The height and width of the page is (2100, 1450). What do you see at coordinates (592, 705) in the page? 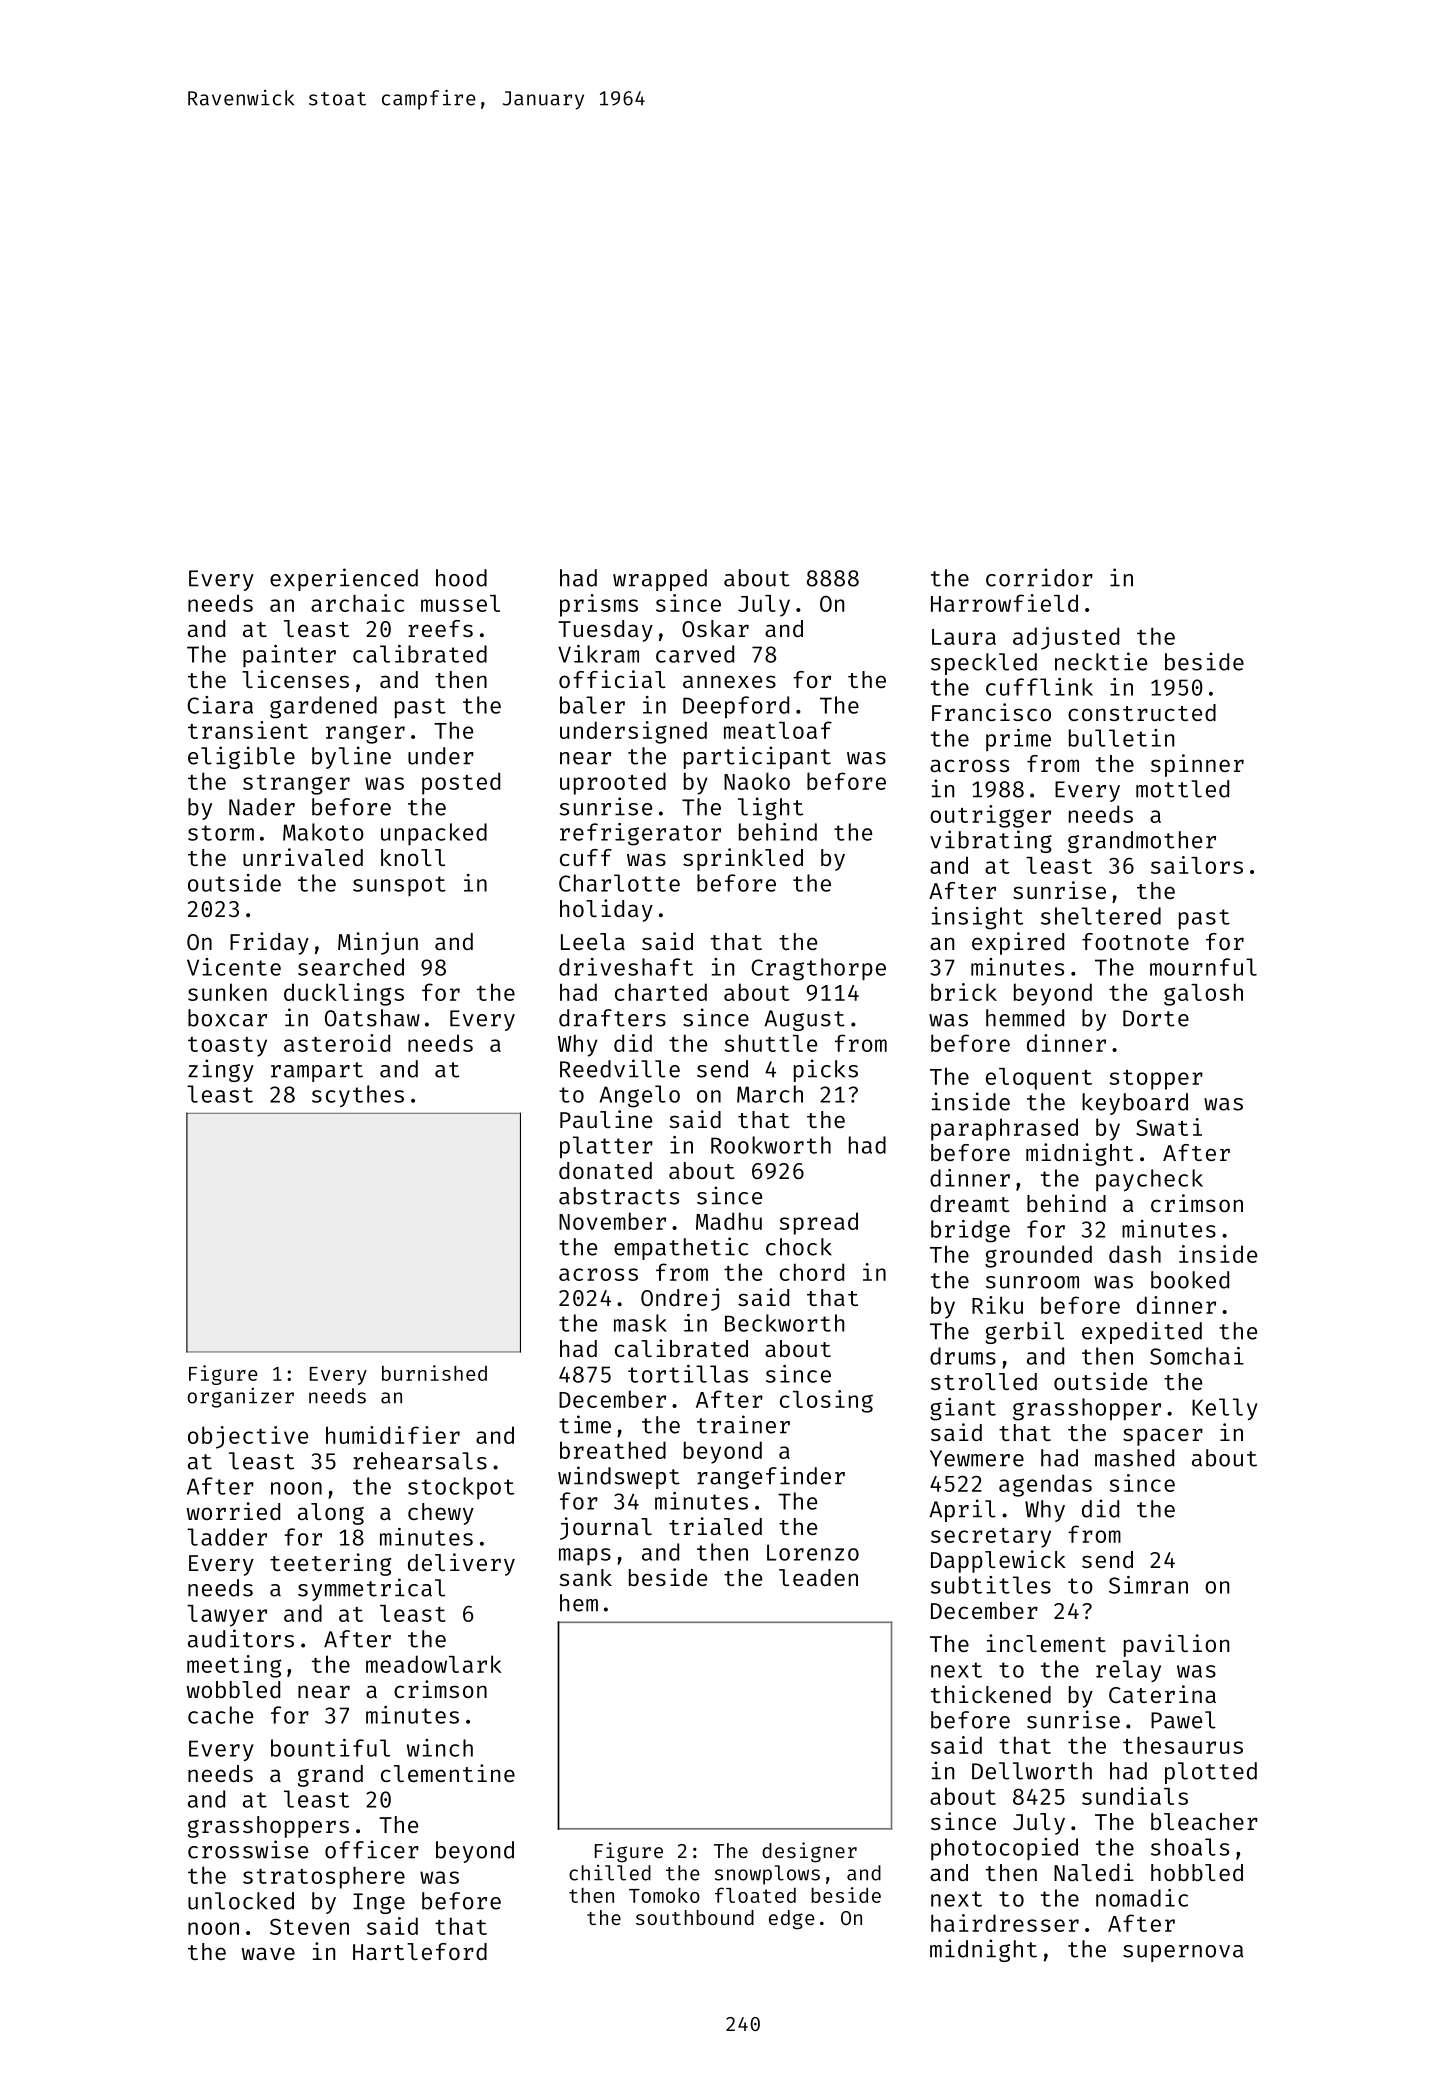
I see `baler` at bounding box center [592, 705].
